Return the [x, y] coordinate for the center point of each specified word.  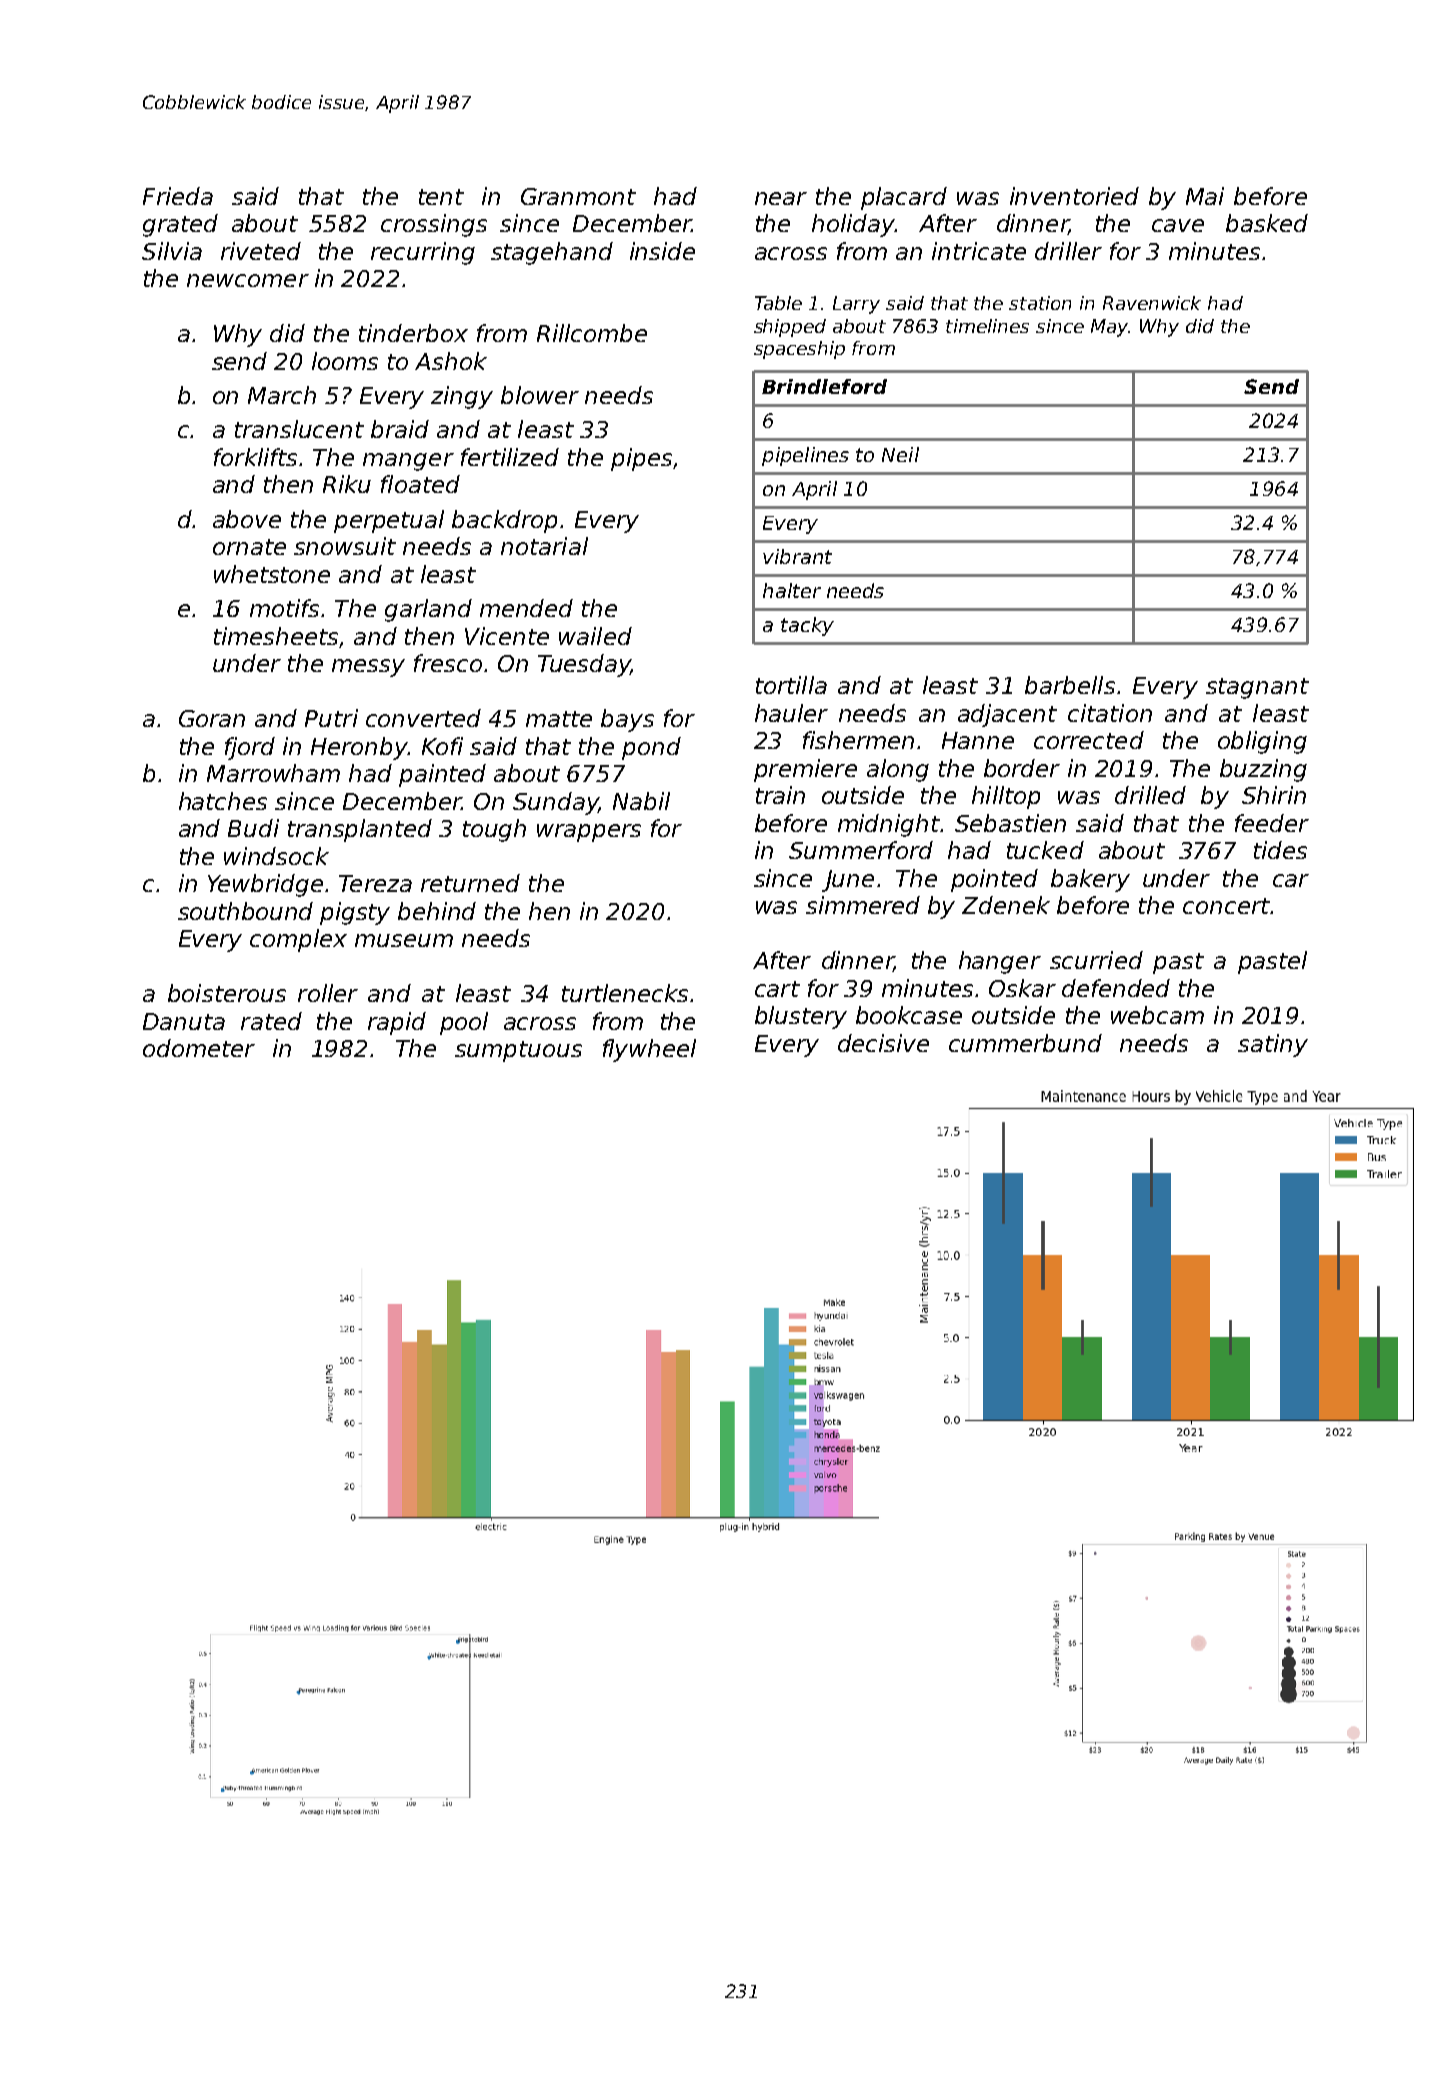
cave [1178, 225]
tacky [807, 626]
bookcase [909, 1015]
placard [904, 198]
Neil [900, 454]
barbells [1070, 685]
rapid [397, 1023]
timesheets [276, 636]
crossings [434, 225]
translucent [299, 429]
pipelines [805, 456]
